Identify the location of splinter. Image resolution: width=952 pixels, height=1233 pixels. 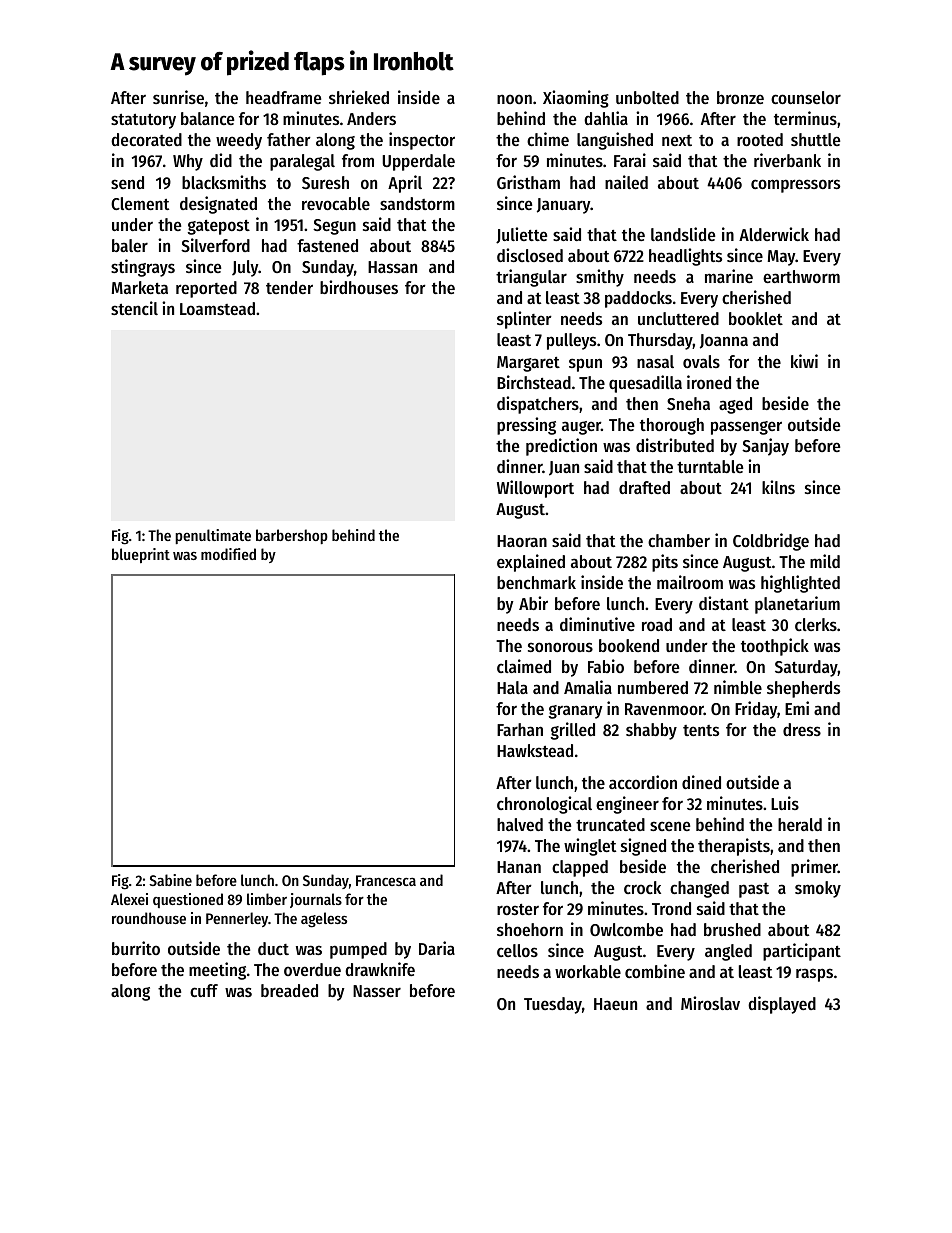
(524, 320).
